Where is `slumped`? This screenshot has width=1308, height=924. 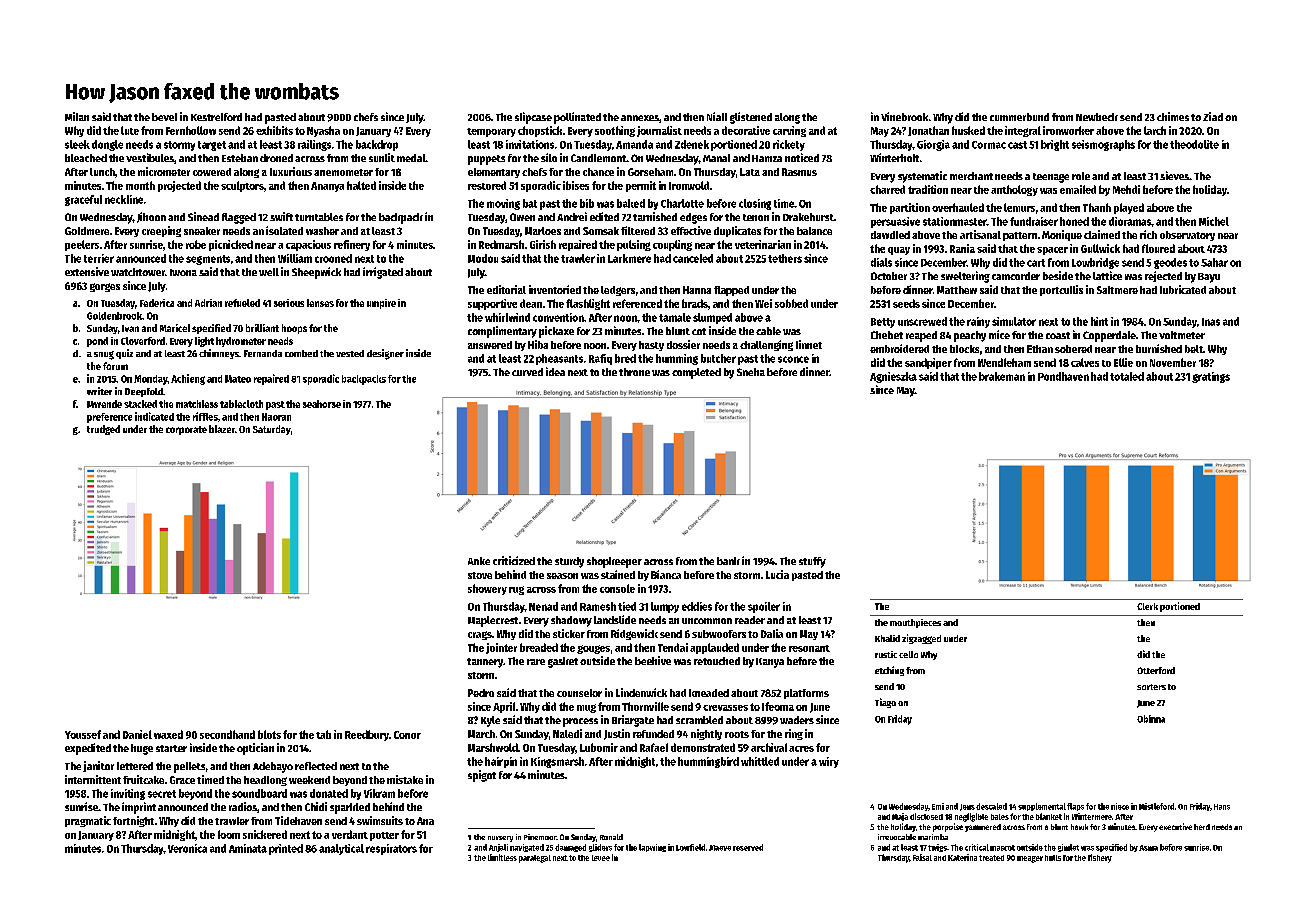 slumped is located at coordinates (712, 318).
